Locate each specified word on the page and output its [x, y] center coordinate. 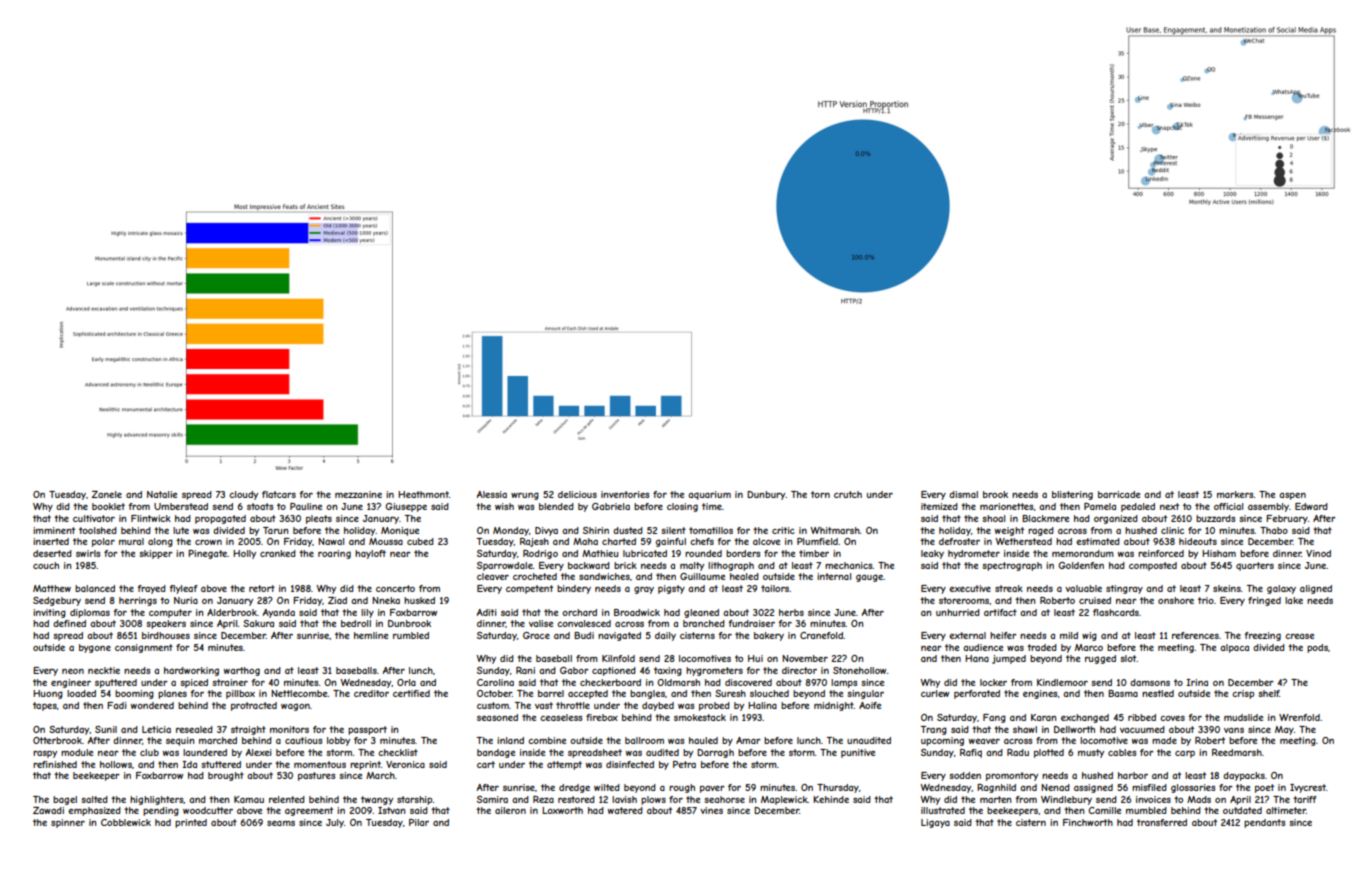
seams [281, 823]
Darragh [715, 753]
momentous [320, 764]
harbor [1133, 775]
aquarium [709, 495]
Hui [755, 658]
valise [541, 623]
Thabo [1274, 530]
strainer [230, 682]
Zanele [107, 494]
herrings [138, 601]
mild [1069, 635]
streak [1009, 588]
